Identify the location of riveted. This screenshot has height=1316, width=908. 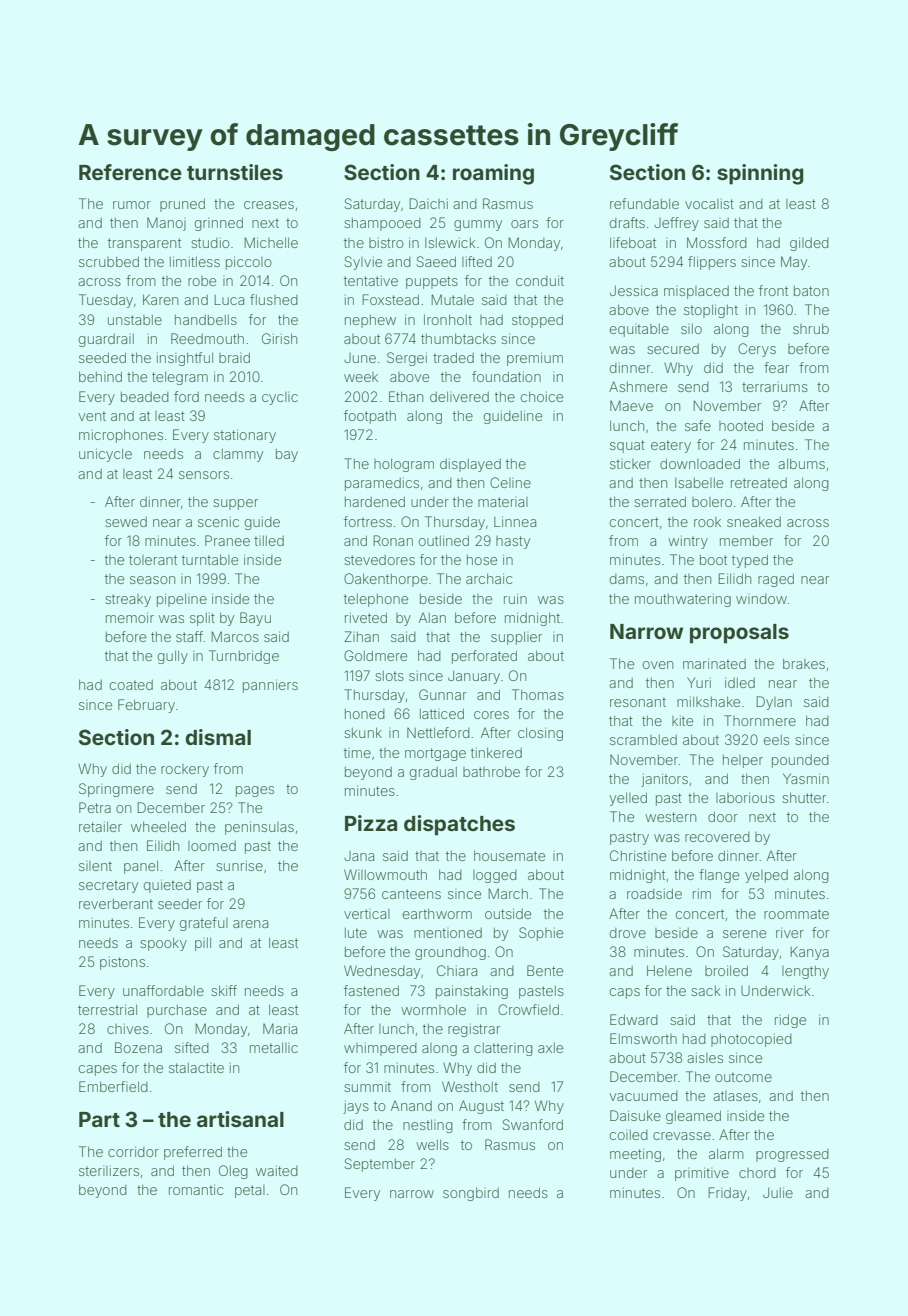
(366, 617).
